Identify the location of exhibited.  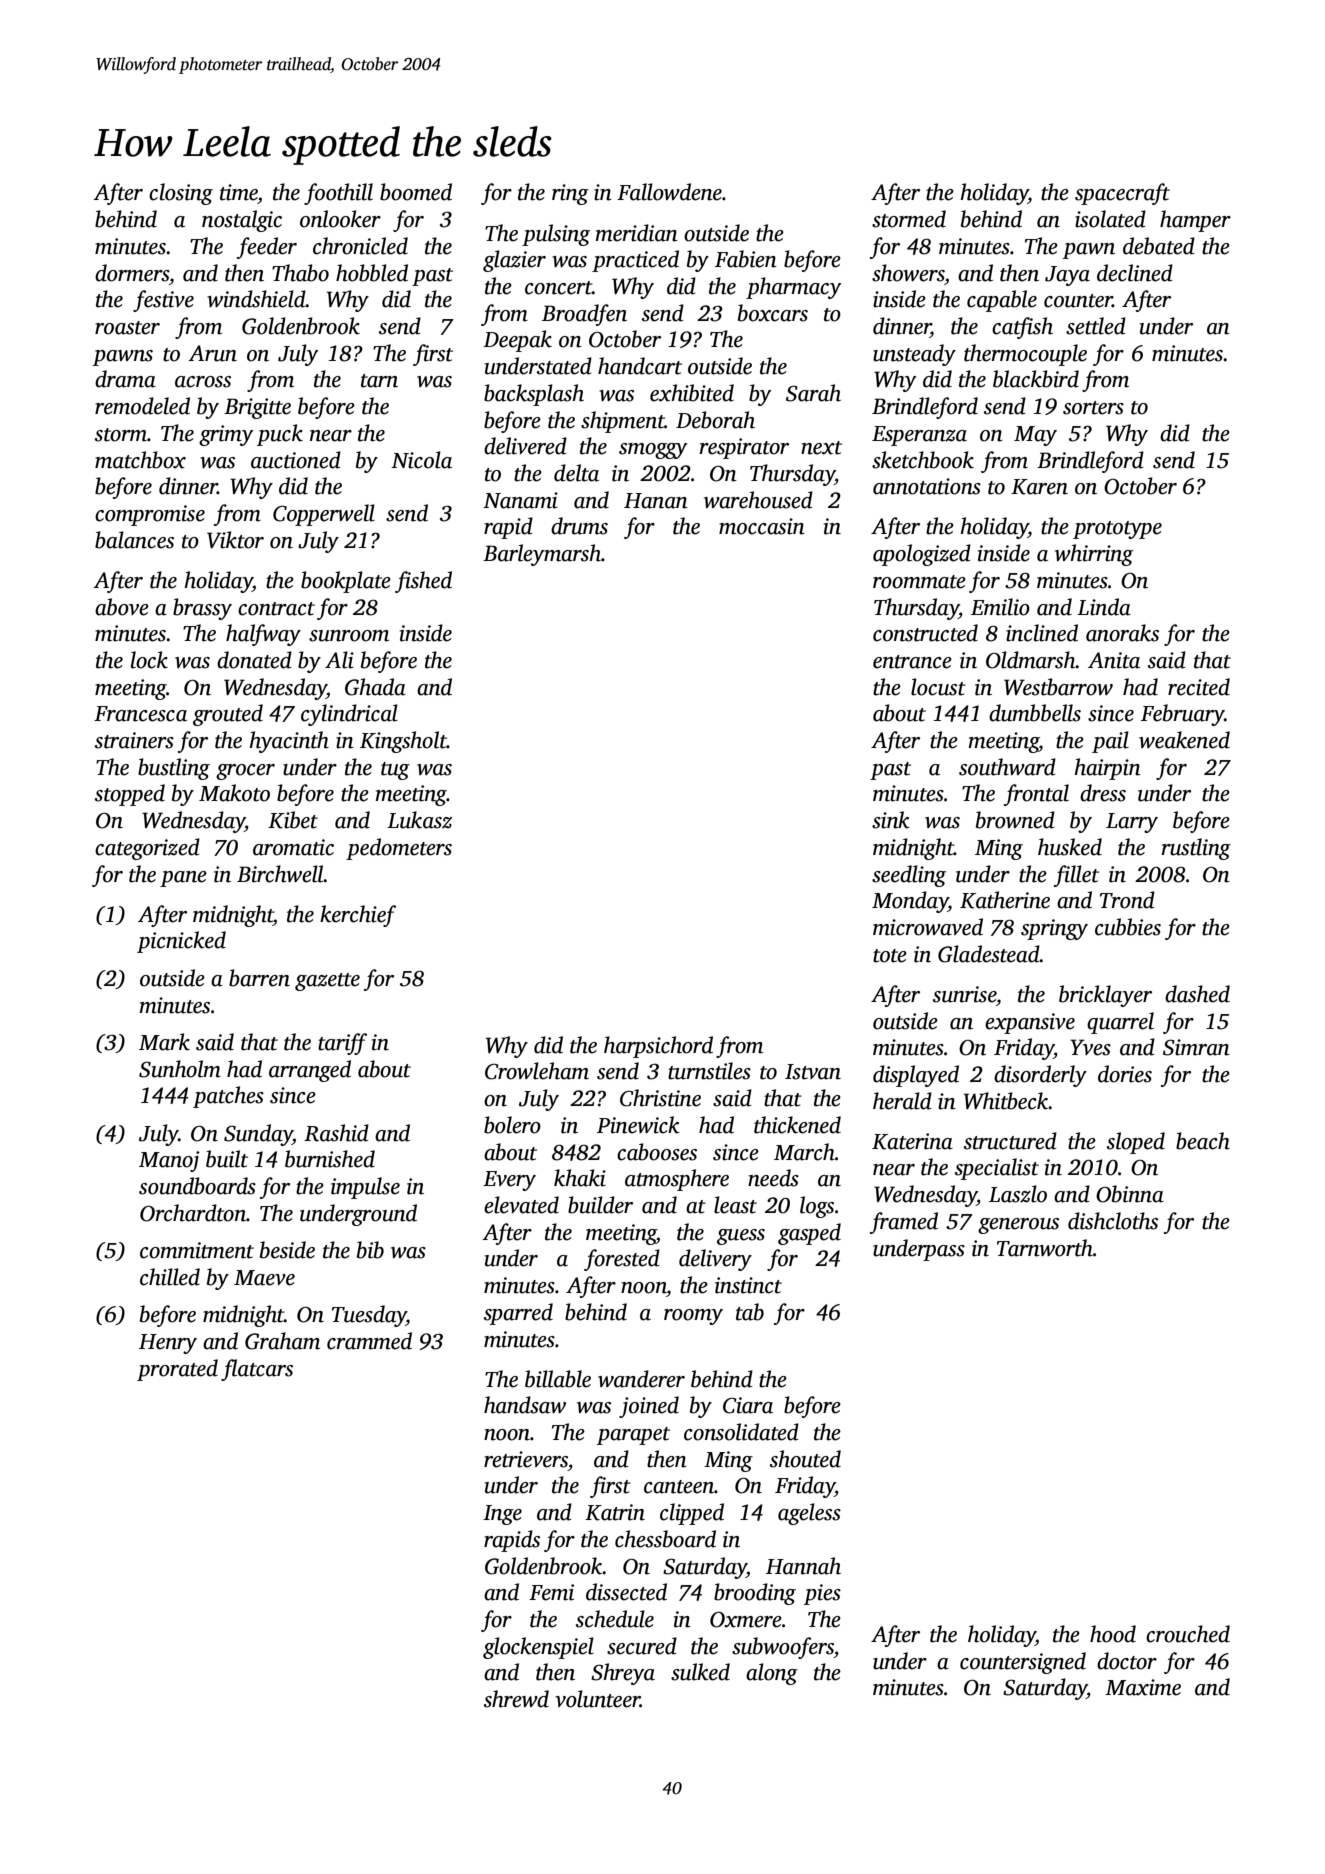
(692, 393).
